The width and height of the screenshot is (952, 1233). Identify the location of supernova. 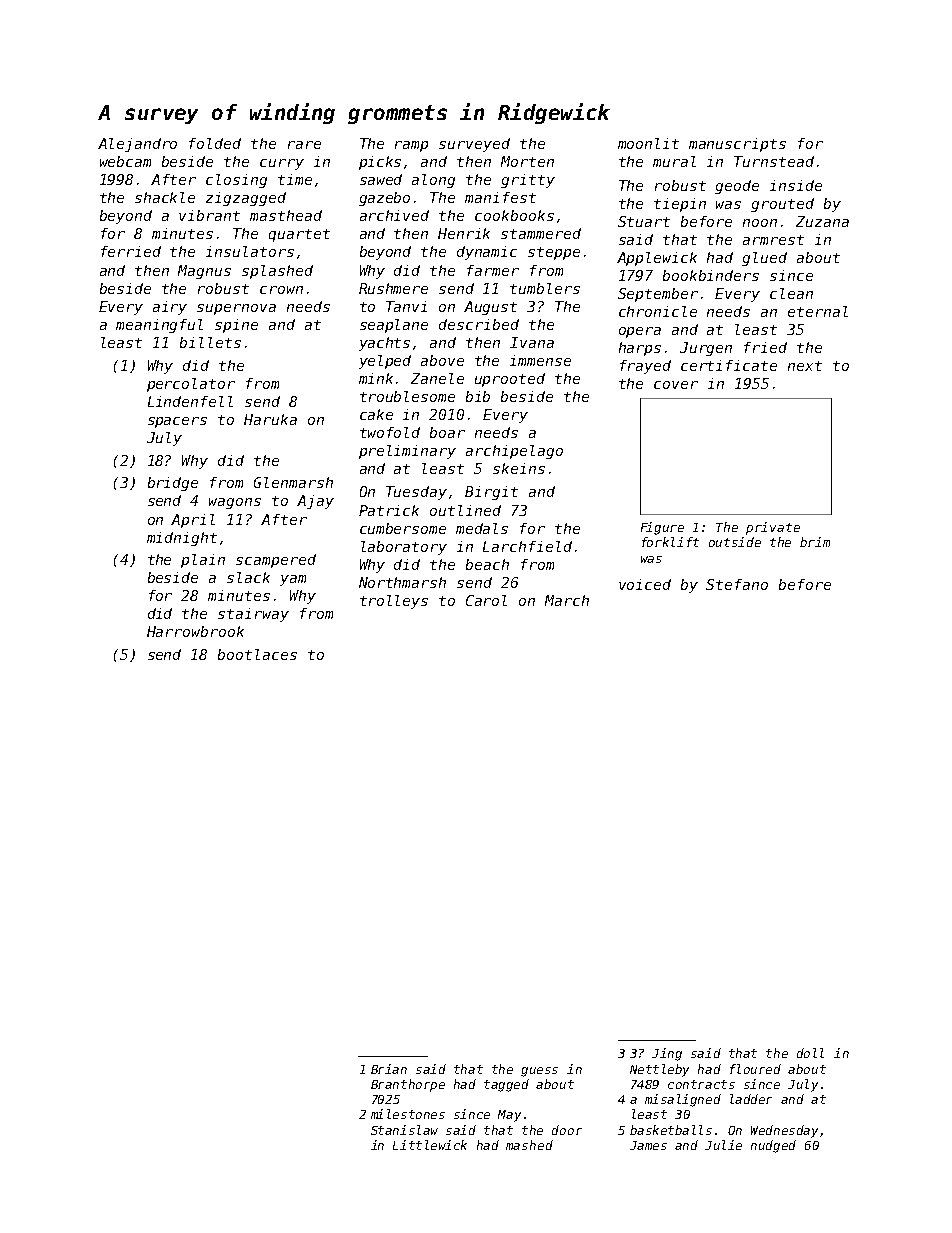
(236, 309).
